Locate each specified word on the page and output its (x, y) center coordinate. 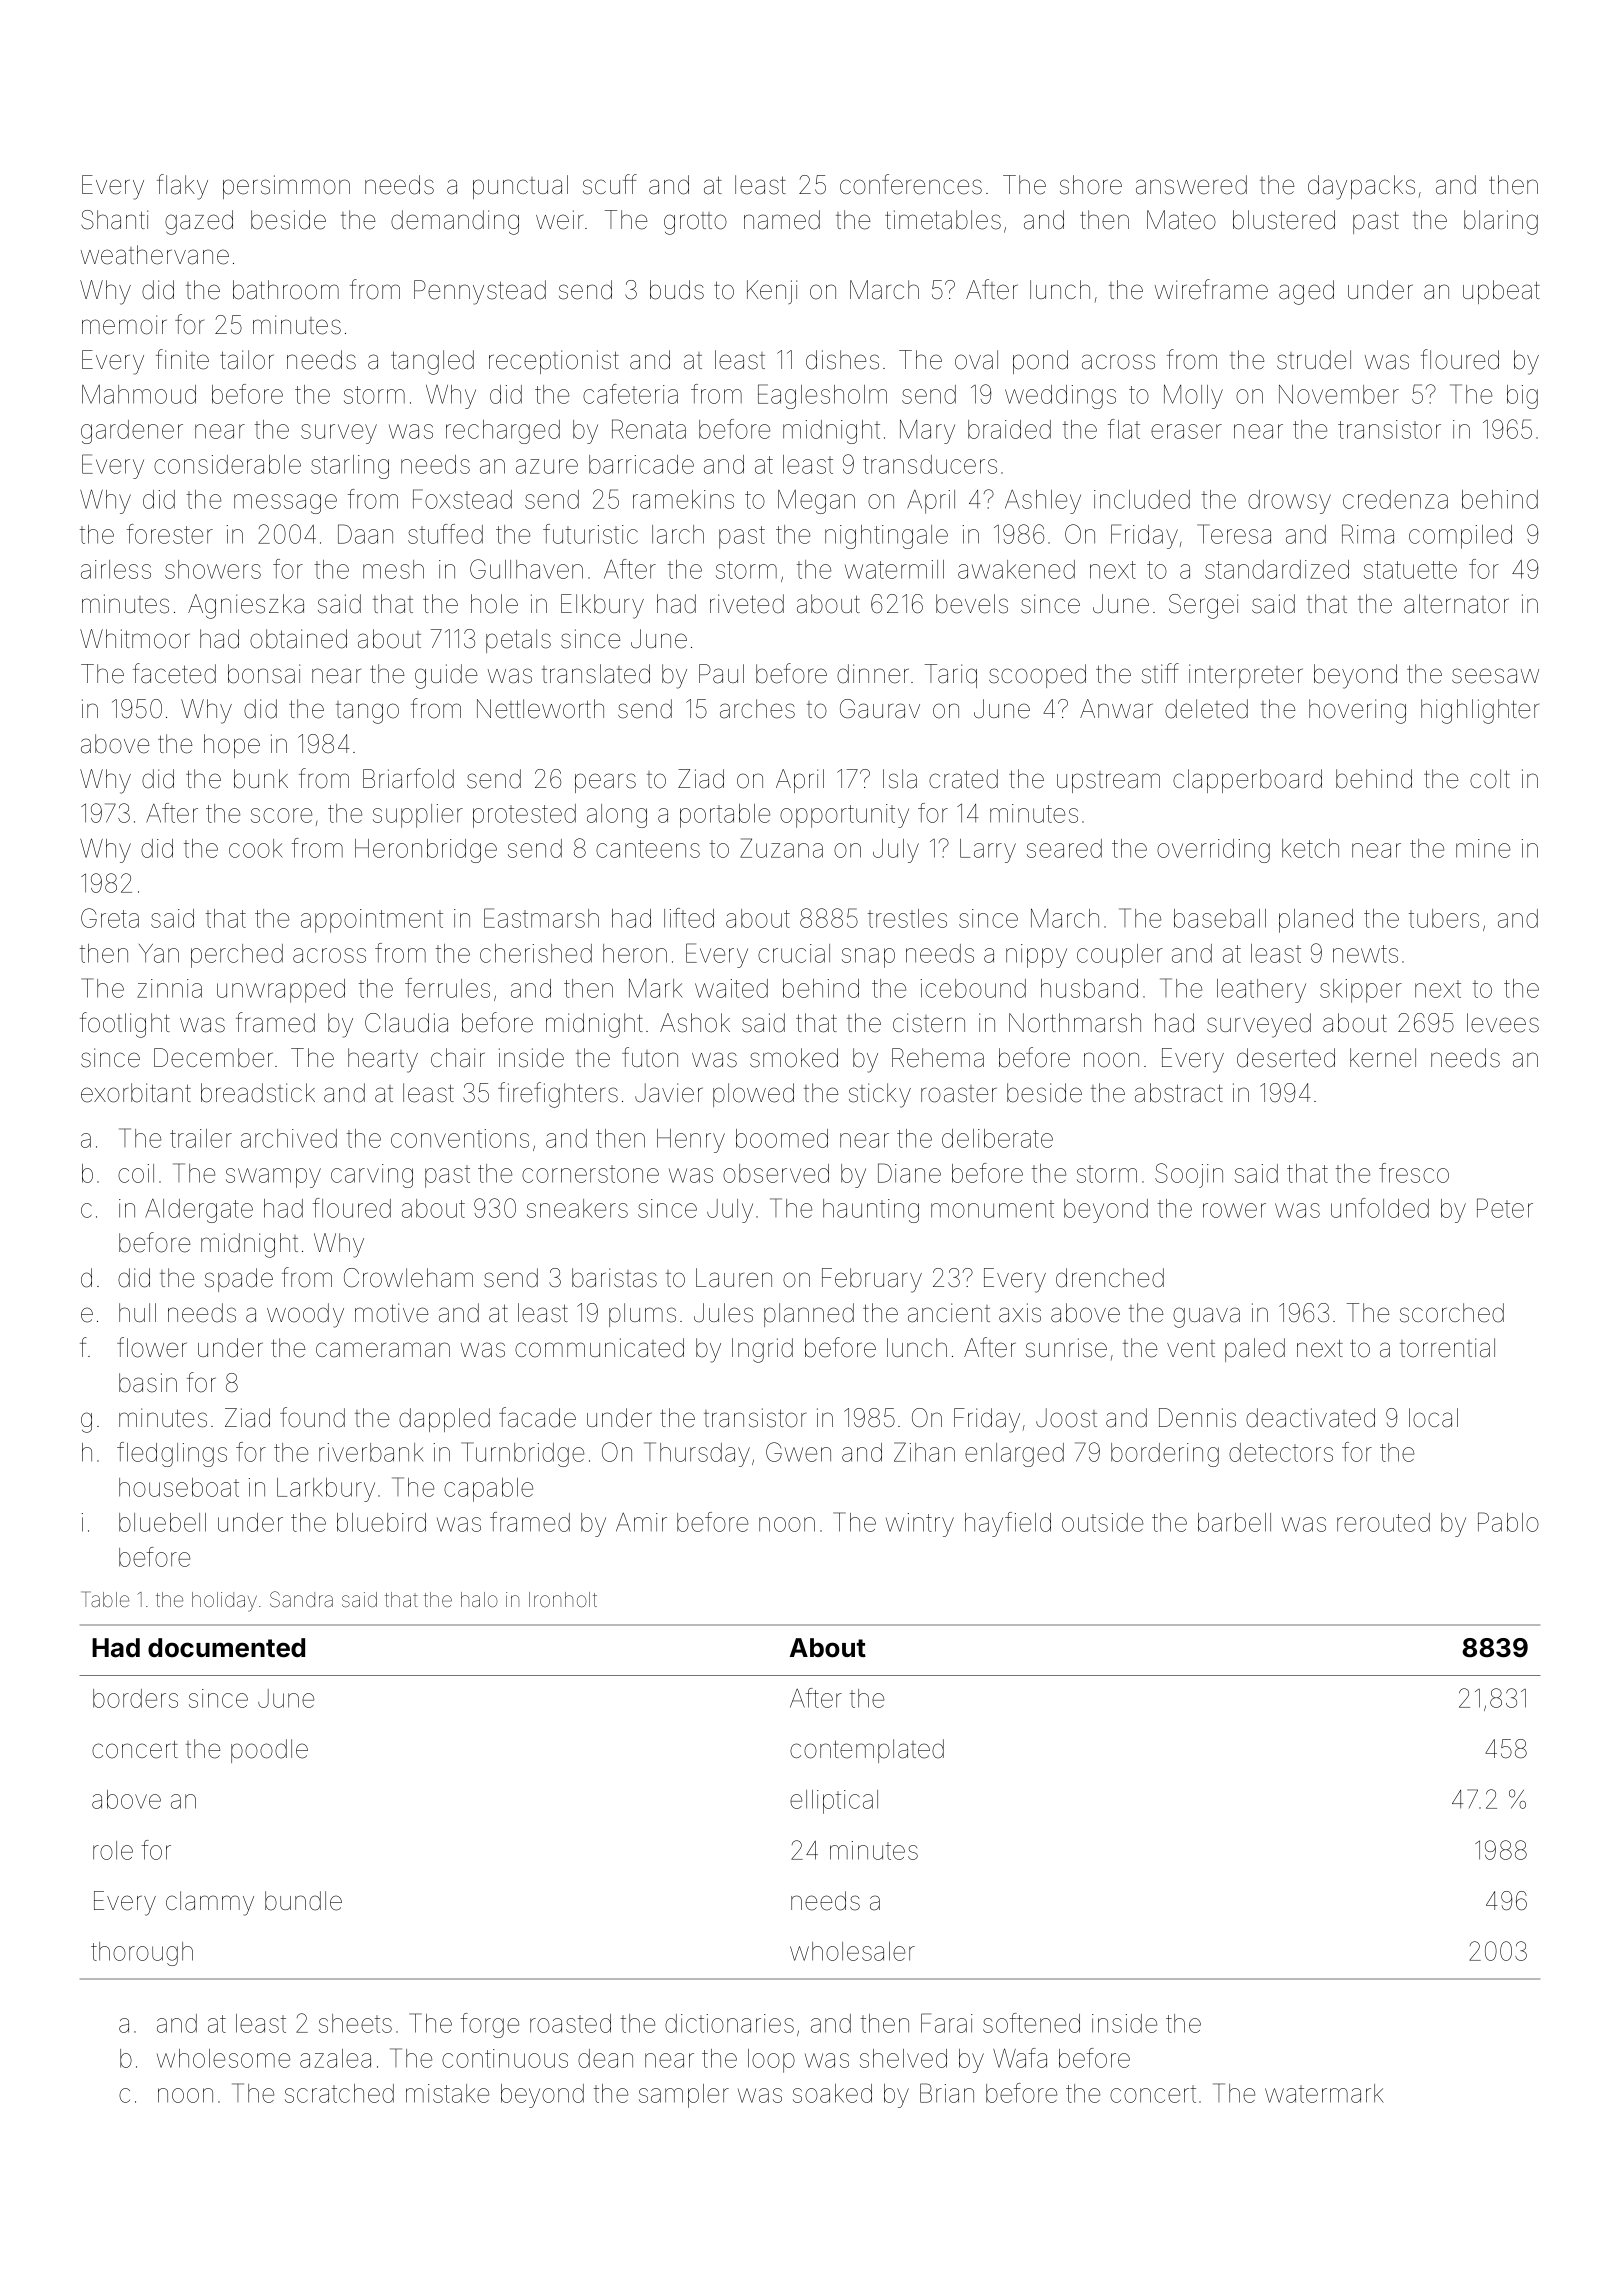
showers (213, 569)
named (782, 220)
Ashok (695, 1023)
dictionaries (729, 2023)
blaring (1501, 222)
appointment (372, 921)
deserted (1286, 1058)
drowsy (1289, 502)
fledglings (172, 1454)
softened (1031, 2023)
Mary (927, 431)
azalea (335, 2058)
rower (1234, 1210)
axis (1020, 1313)
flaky (182, 187)
